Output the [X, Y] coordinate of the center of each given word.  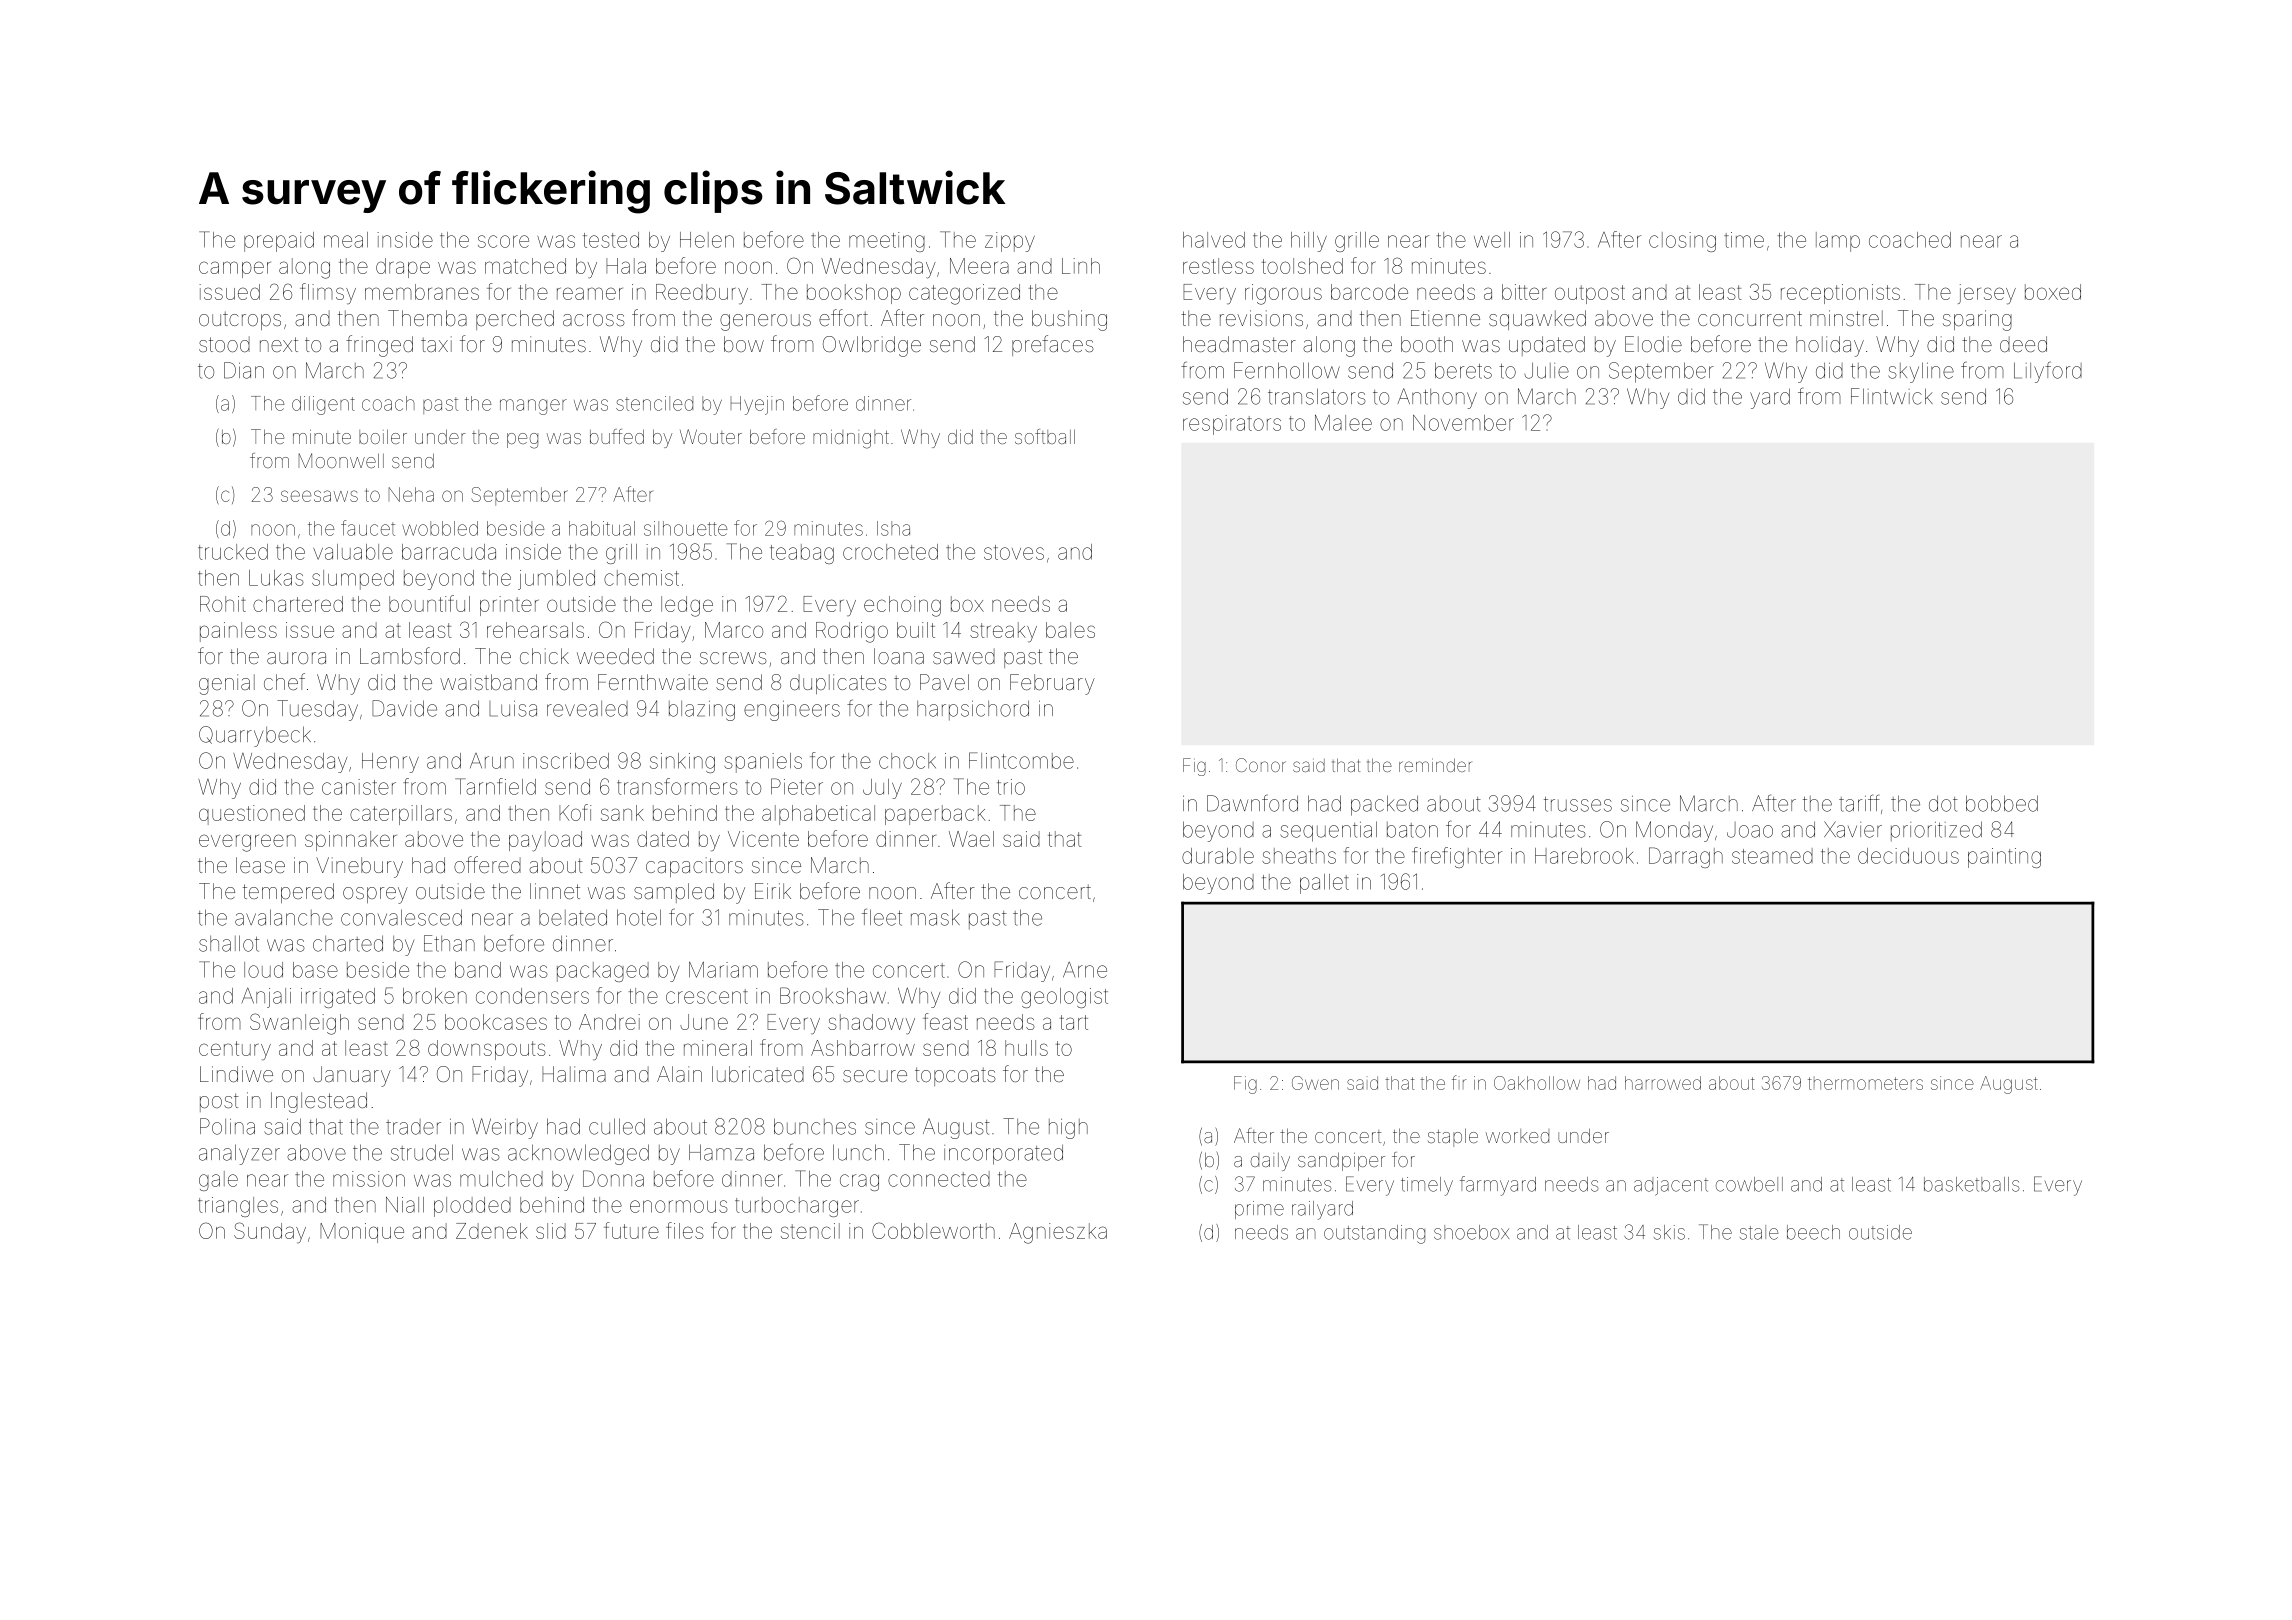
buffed [617, 436]
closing [1682, 242]
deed [2023, 344]
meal [346, 240]
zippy [1010, 242]
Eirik [773, 891]
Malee [1343, 423]
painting [2004, 858]
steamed [1772, 856]
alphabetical [818, 815]
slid [551, 1231]
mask [935, 917]
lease [260, 865]
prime [1259, 1210]
